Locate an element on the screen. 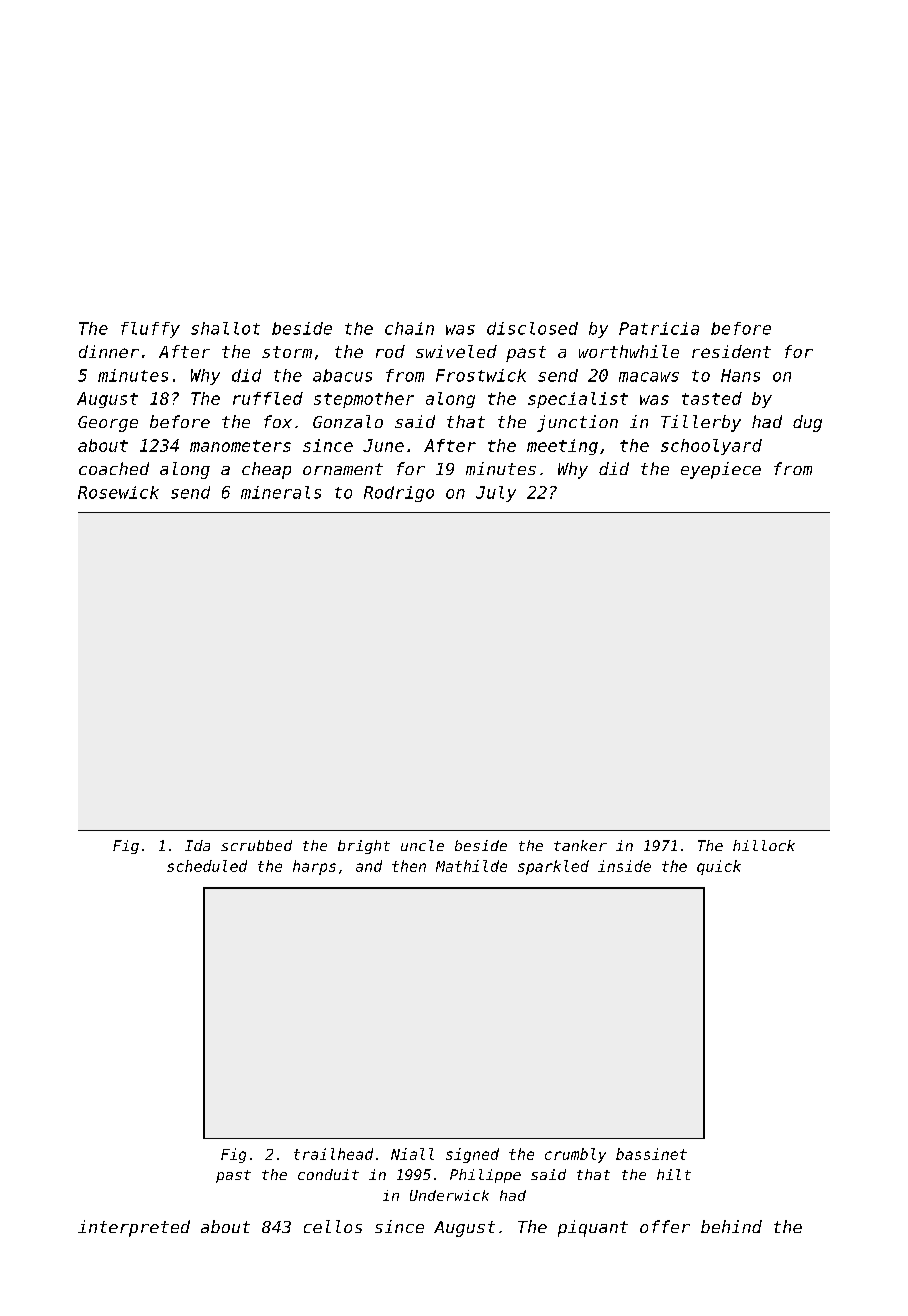 This screenshot has height=1316, width=908. dinner is located at coordinates (109, 351).
